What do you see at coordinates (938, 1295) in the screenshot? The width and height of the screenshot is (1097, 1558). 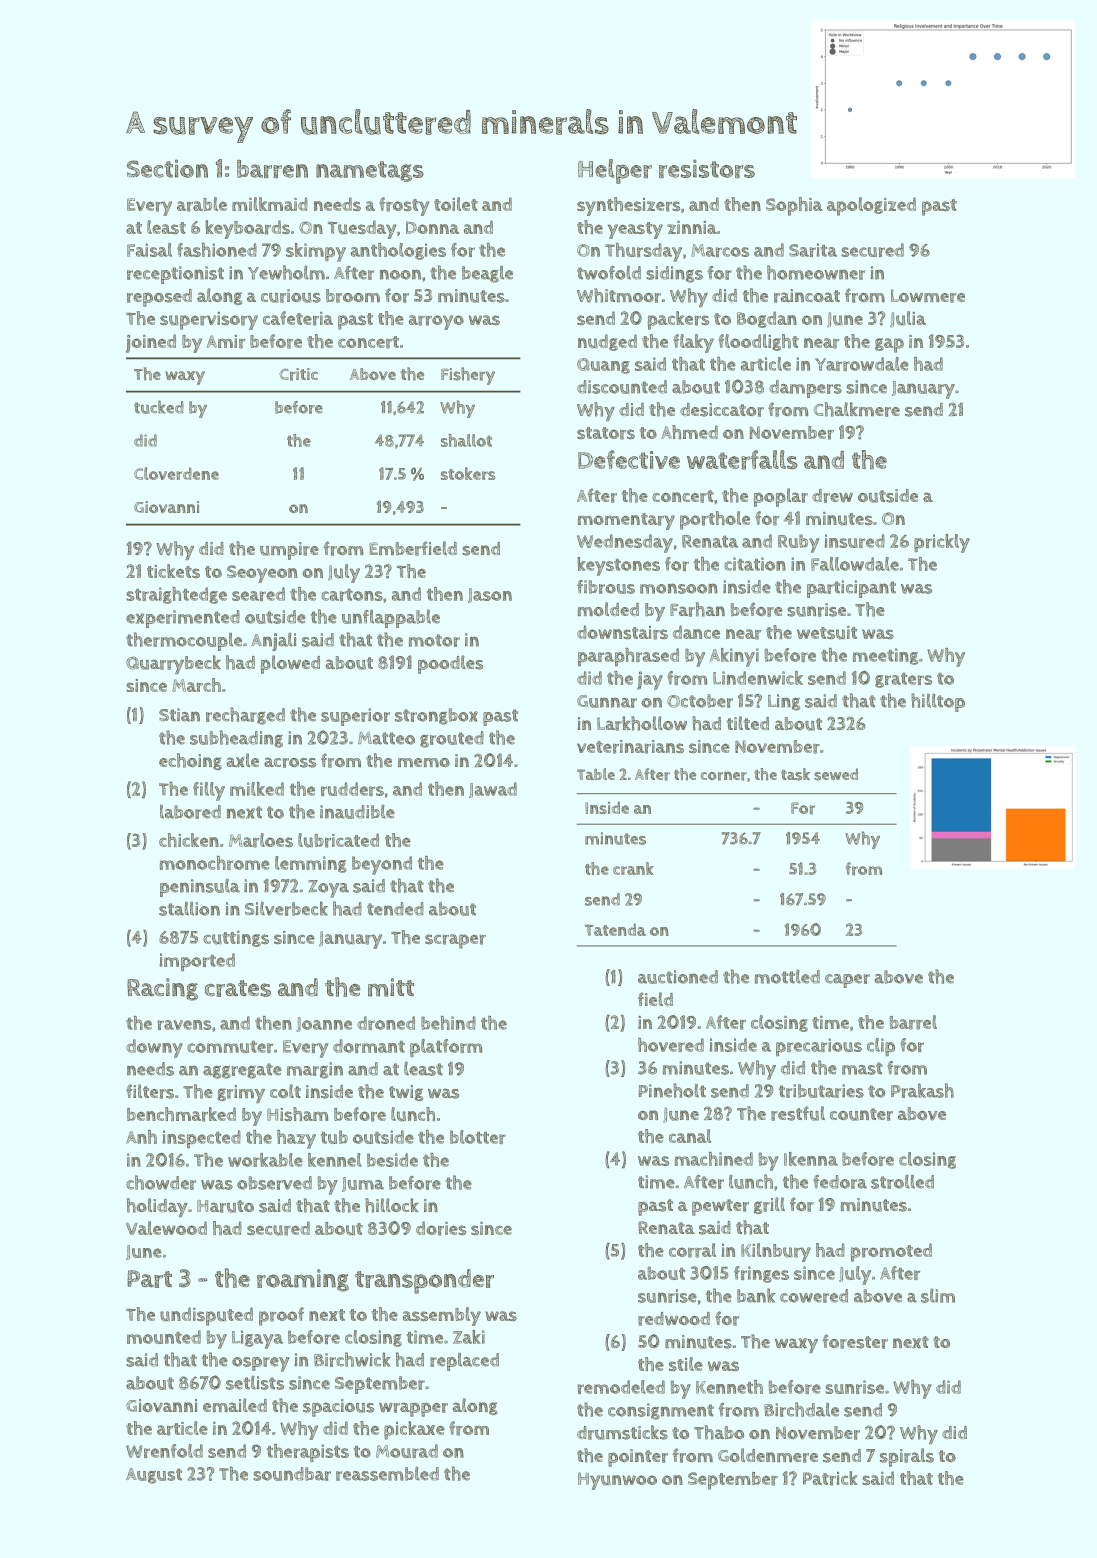 I see `slim` at bounding box center [938, 1295].
